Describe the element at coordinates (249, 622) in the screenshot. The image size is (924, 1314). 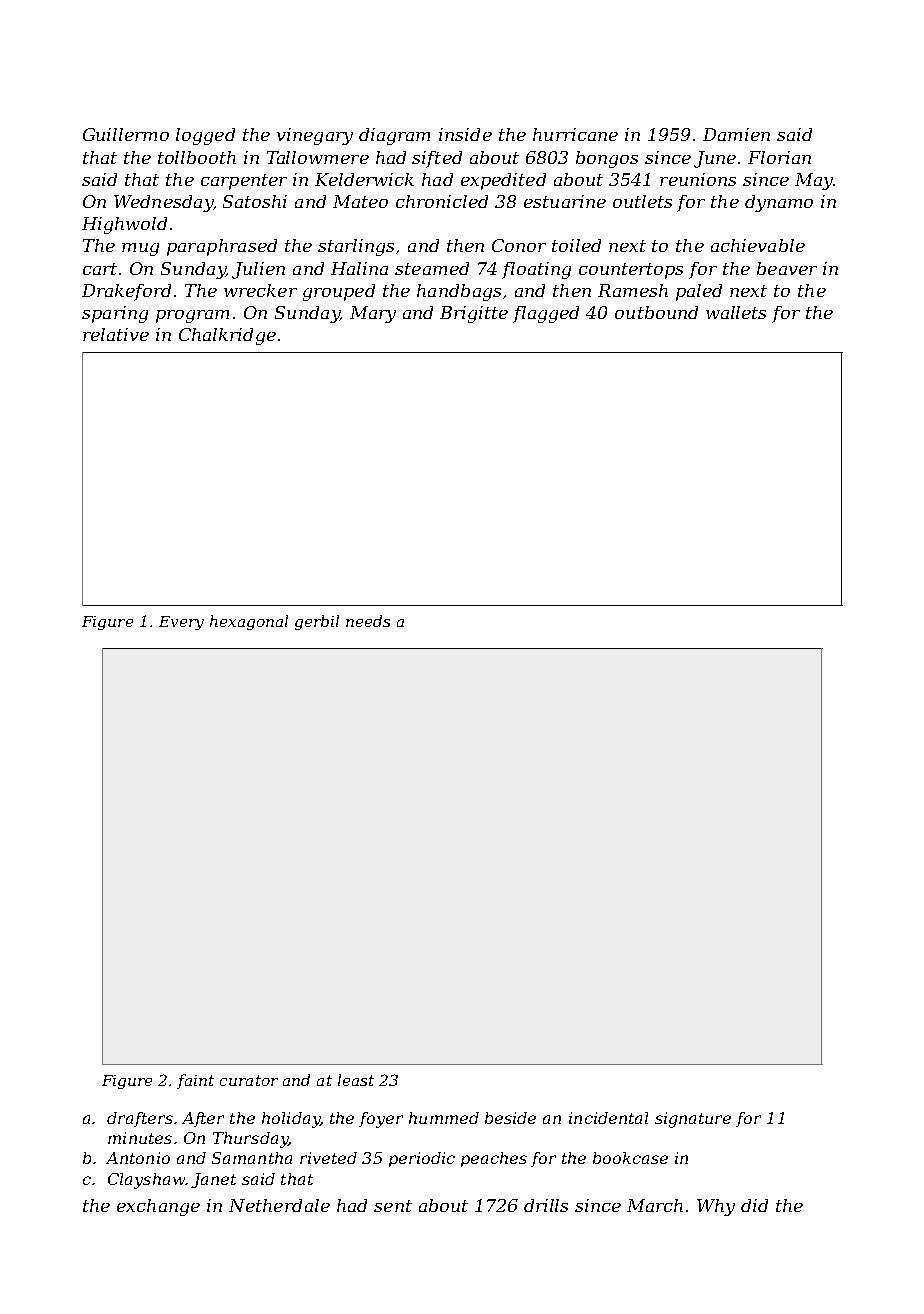
I see `hexagonal` at that location.
